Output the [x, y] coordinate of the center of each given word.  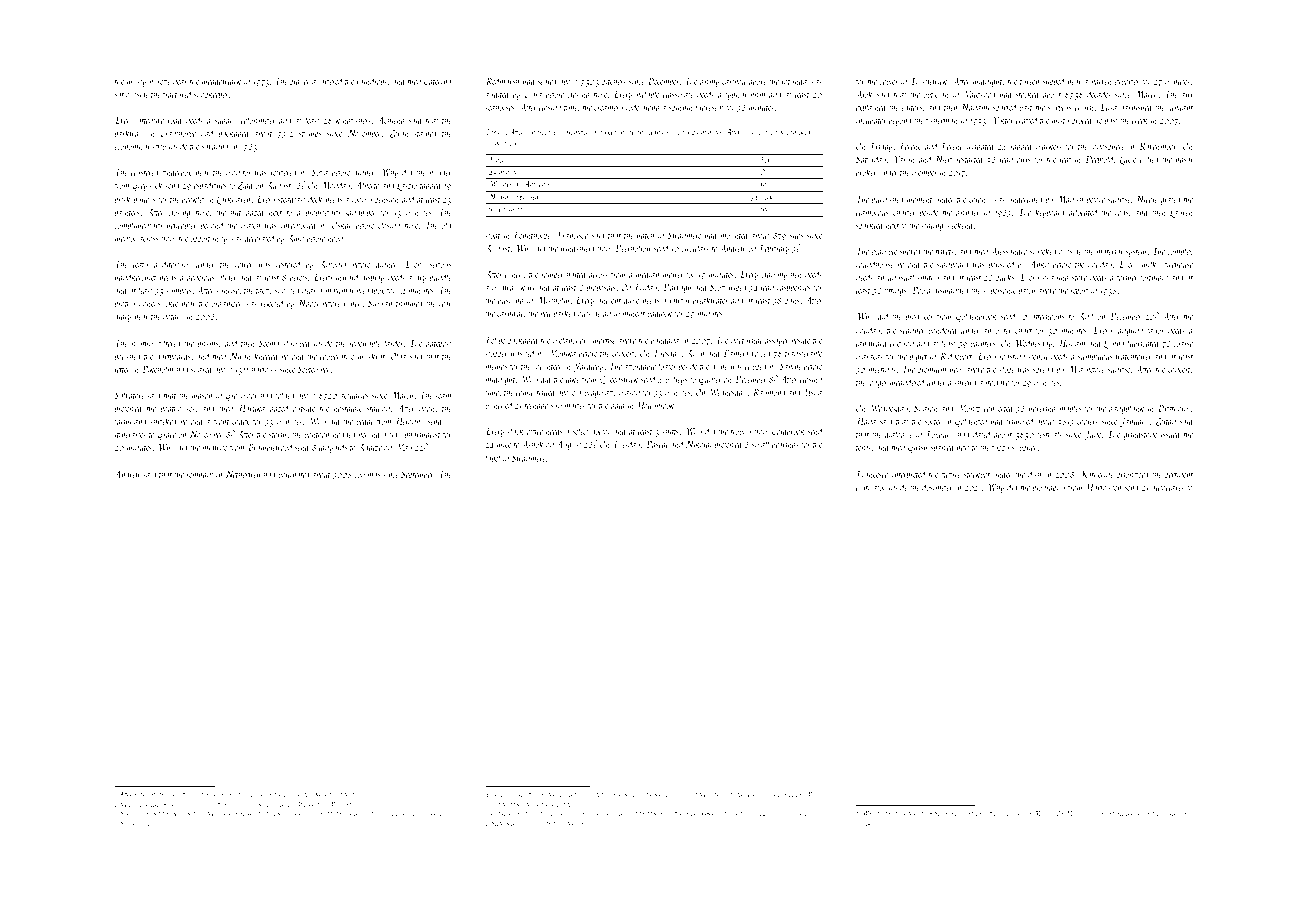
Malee [814, 794]
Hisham [1071, 343]
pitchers [613, 82]
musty [136, 83]
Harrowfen [1103, 488]
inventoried [299, 225]
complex [1180, 252]
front [221, 422]
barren [1101, 81]
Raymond [769, 393]
